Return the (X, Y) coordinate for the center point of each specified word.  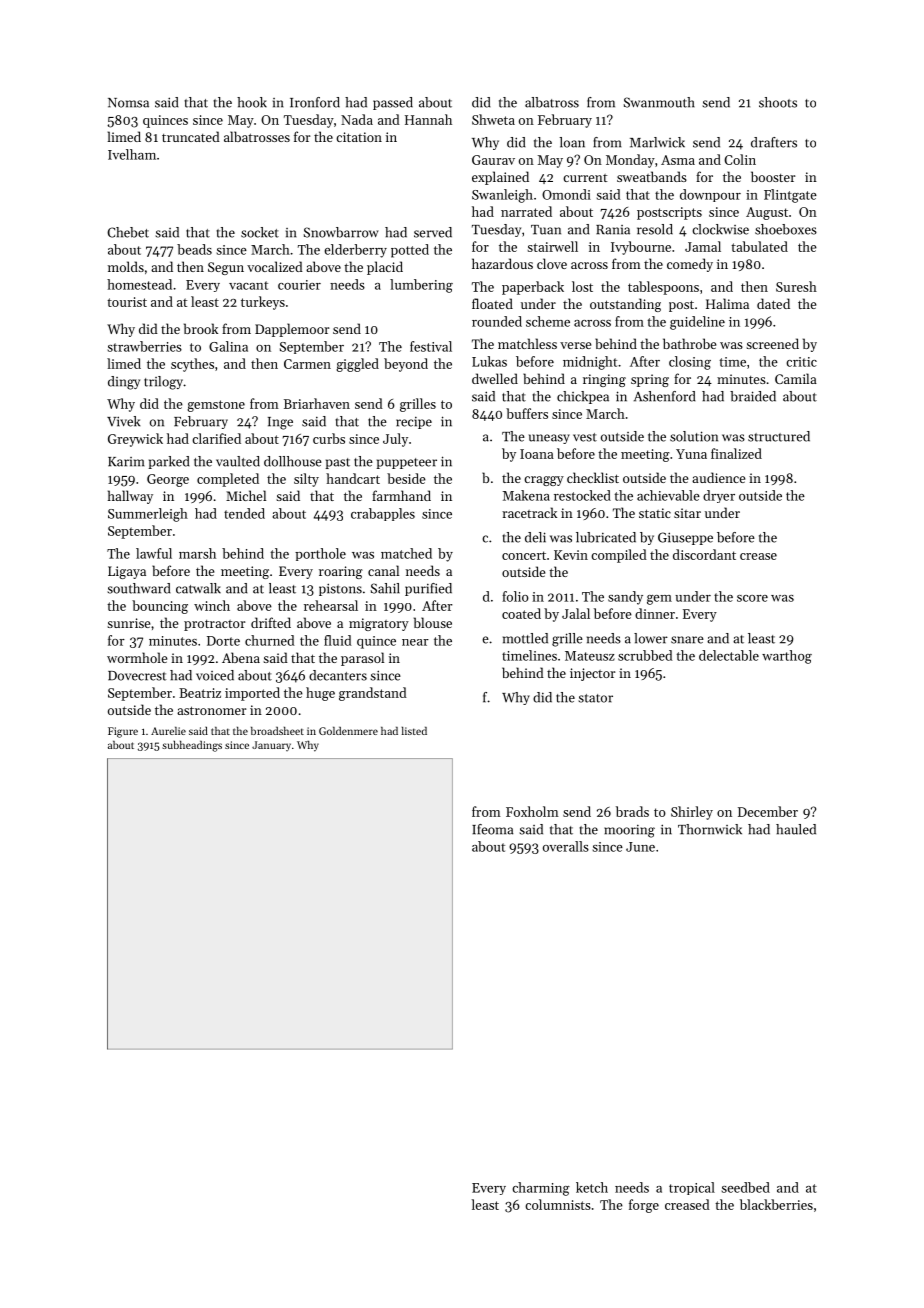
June (640, 847)
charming (541, 1189)
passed (393, 103)
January (271, 746)
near (415, 642)
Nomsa (128, 103)
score (752, 598)
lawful (154, 553)
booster (773, 176)
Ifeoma (492, 829)
